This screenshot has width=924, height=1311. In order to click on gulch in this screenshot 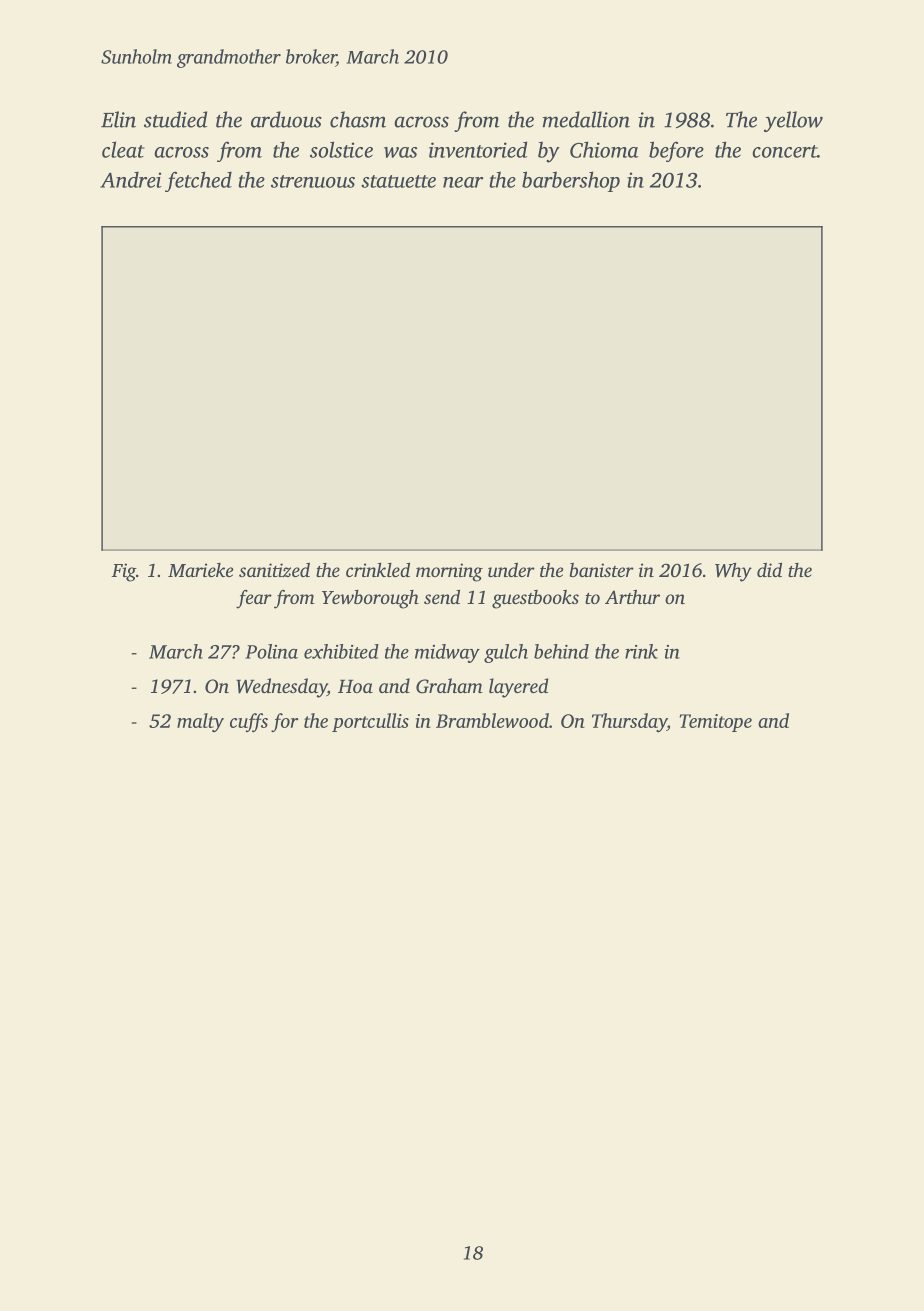, I will do `click(506, 653)`.
